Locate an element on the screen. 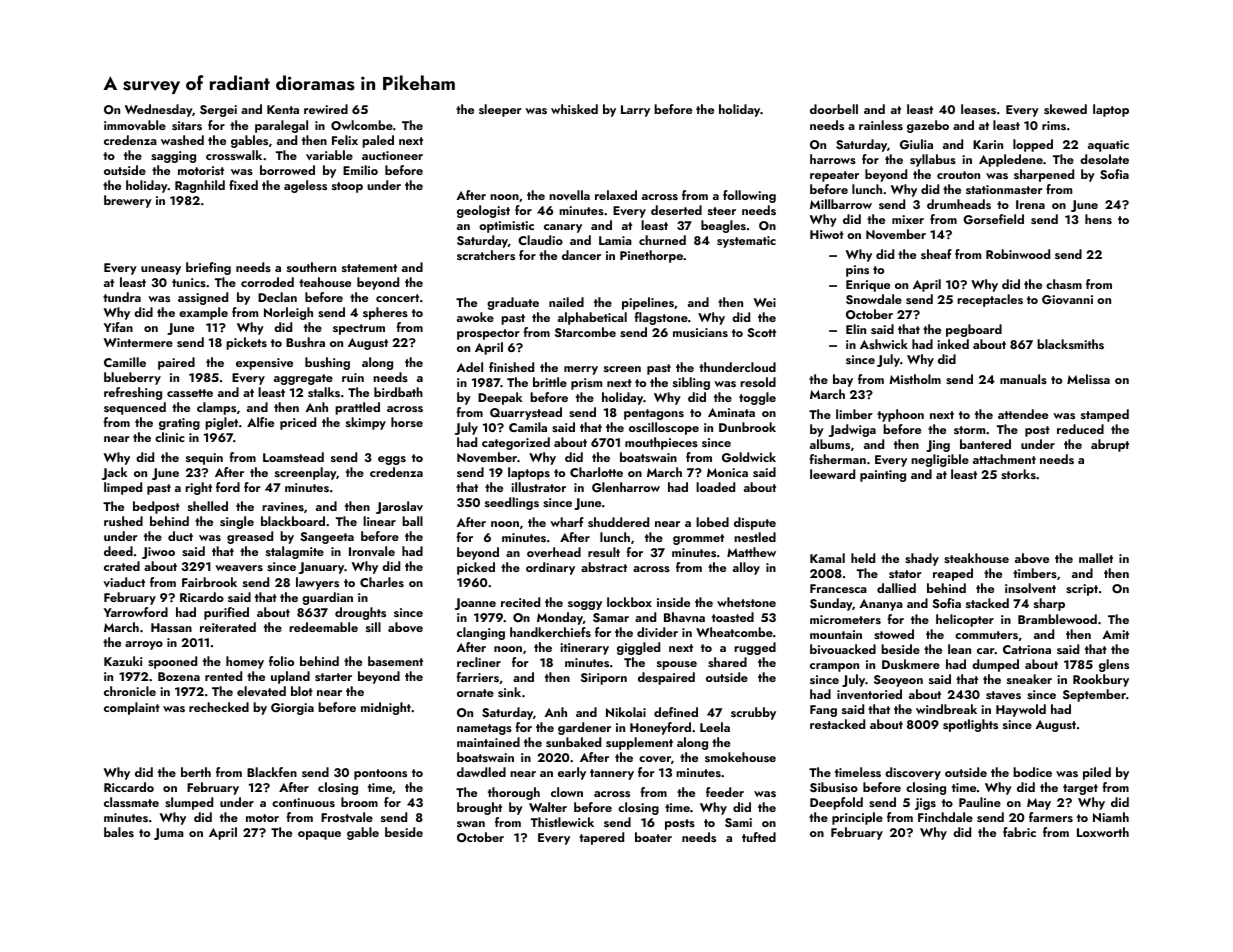 The width and height of the screenshot is (1233, 952). doorbell is located at coordinates (834, 109).
